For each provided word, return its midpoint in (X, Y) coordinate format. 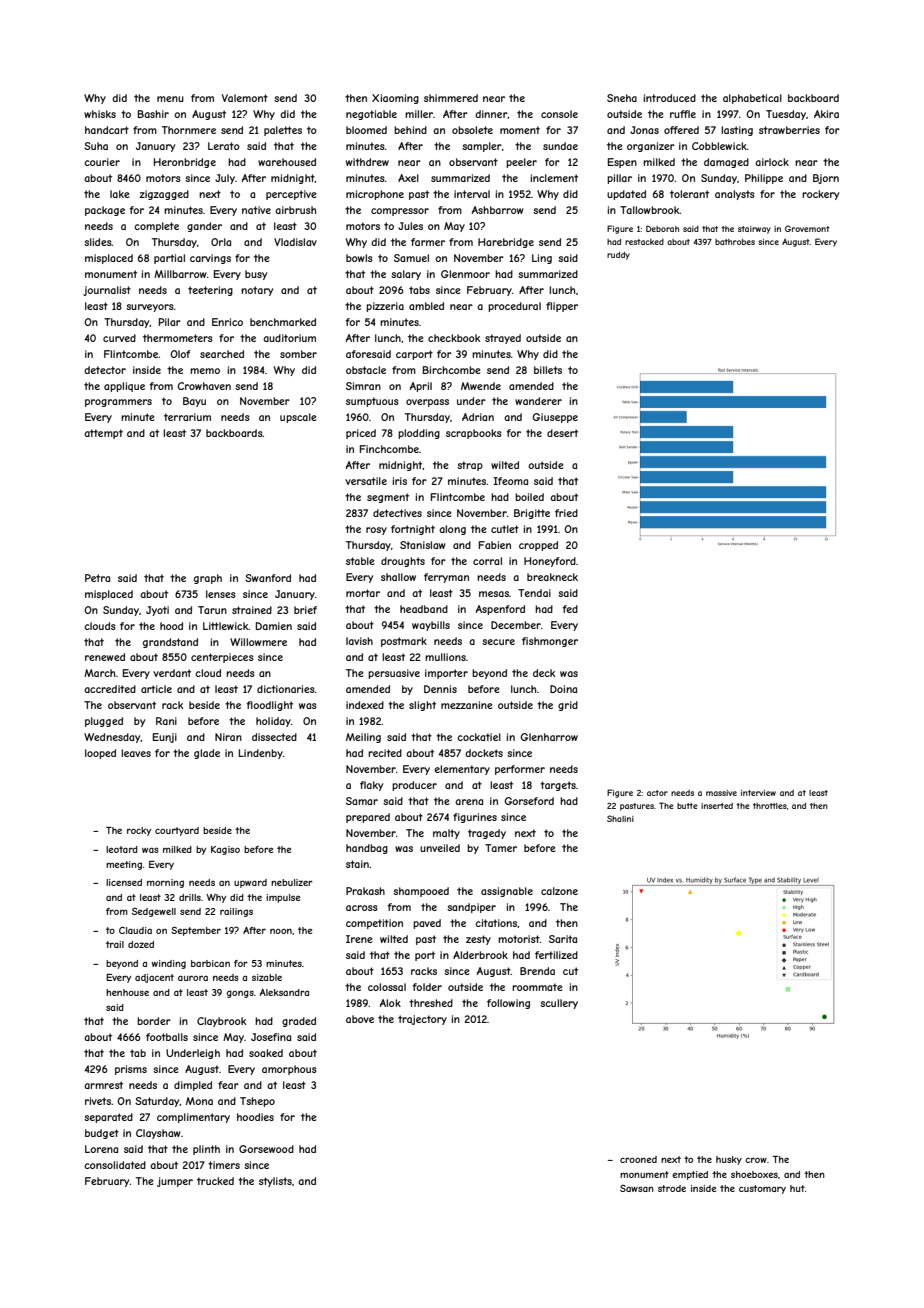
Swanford (268, 578)
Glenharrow (549, 737)
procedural (514, 307)
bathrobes (735, 242)
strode (672, 1188)
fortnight (413, 530)
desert (562, 433)
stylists (275, 1182)
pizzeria (385, 307)
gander (204, 227)
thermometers (178, 338)
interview (758, 793)
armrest (103, 1085)
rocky (139, 831)
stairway (754, 230)
